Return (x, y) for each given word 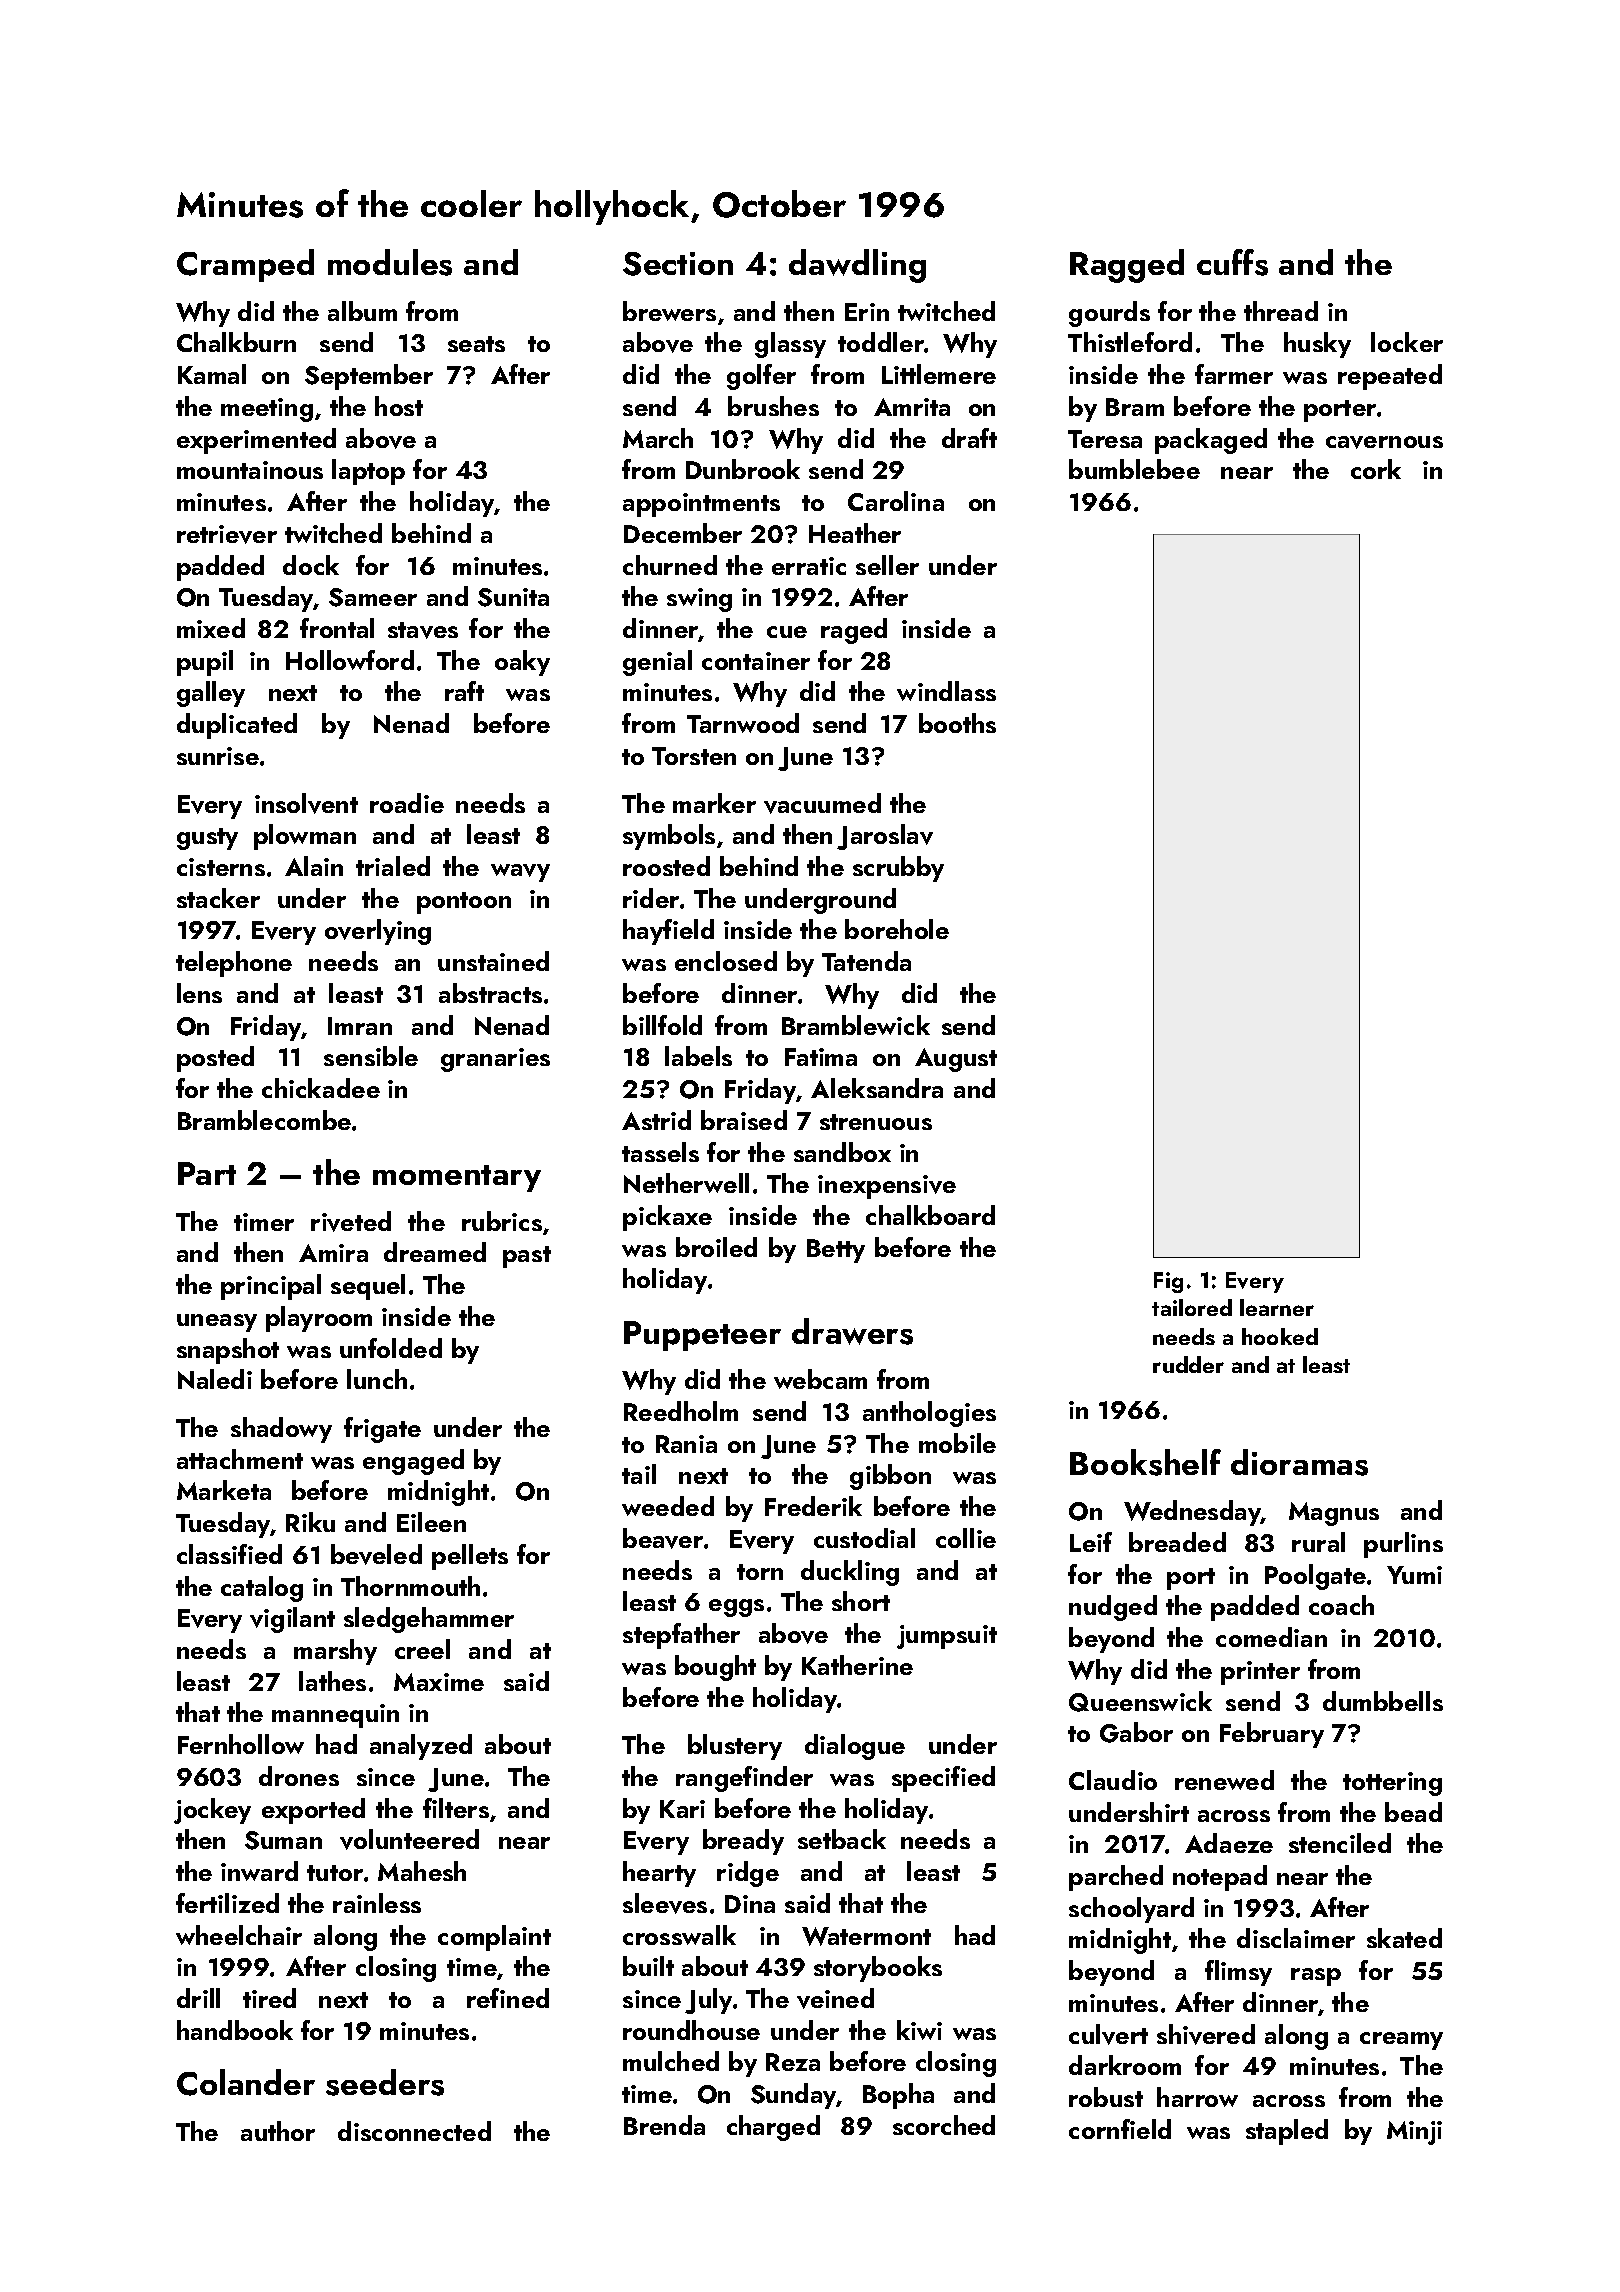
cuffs (1232, 262)
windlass (946, 691)
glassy (790, 345)
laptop (368, 472)
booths (957, 723)
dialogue (855, 1747)
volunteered (409, 1839)
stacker (218, 898)
